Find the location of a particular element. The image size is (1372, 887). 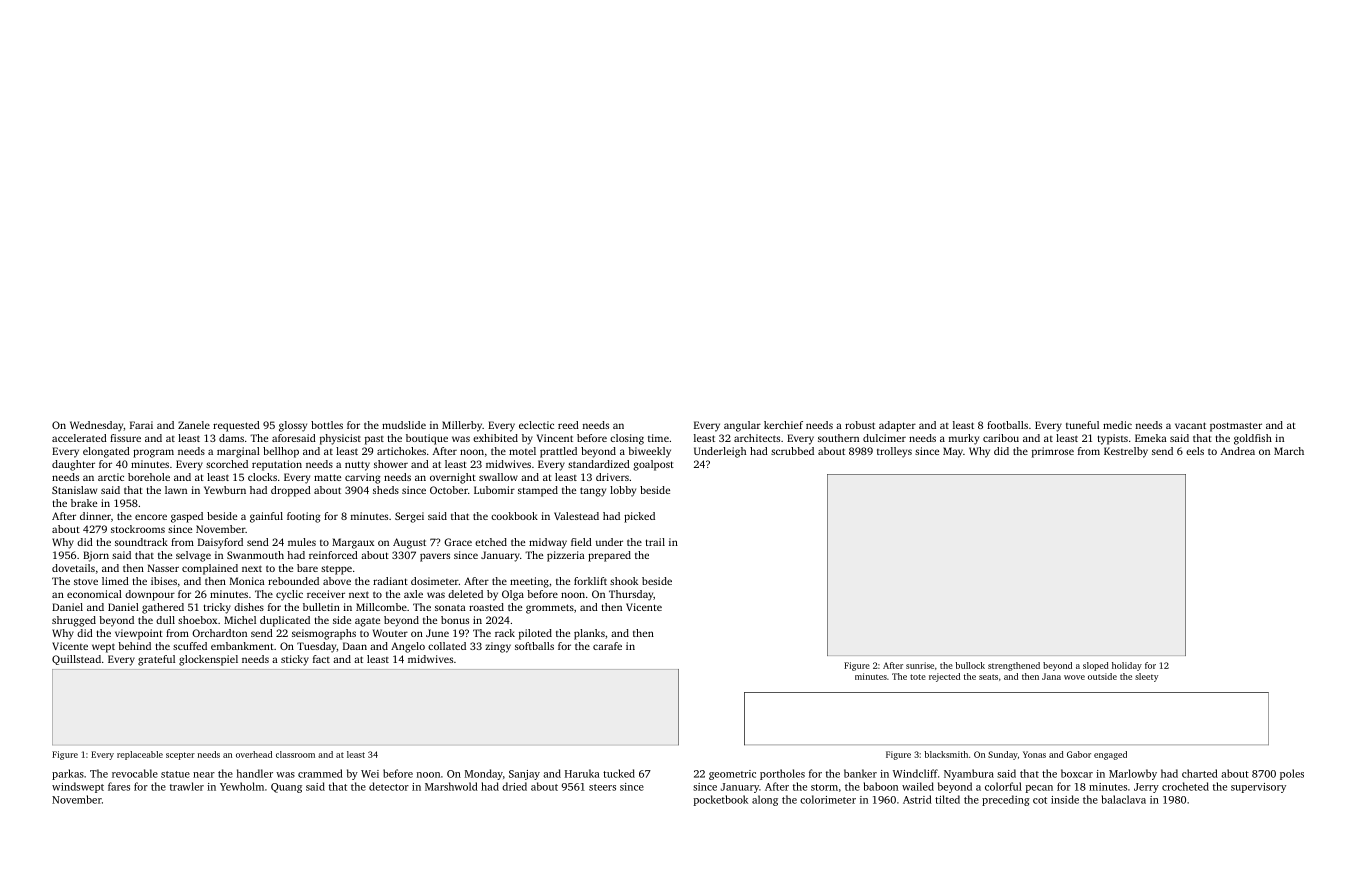

duplicated is located at coordinates (285, 621).
